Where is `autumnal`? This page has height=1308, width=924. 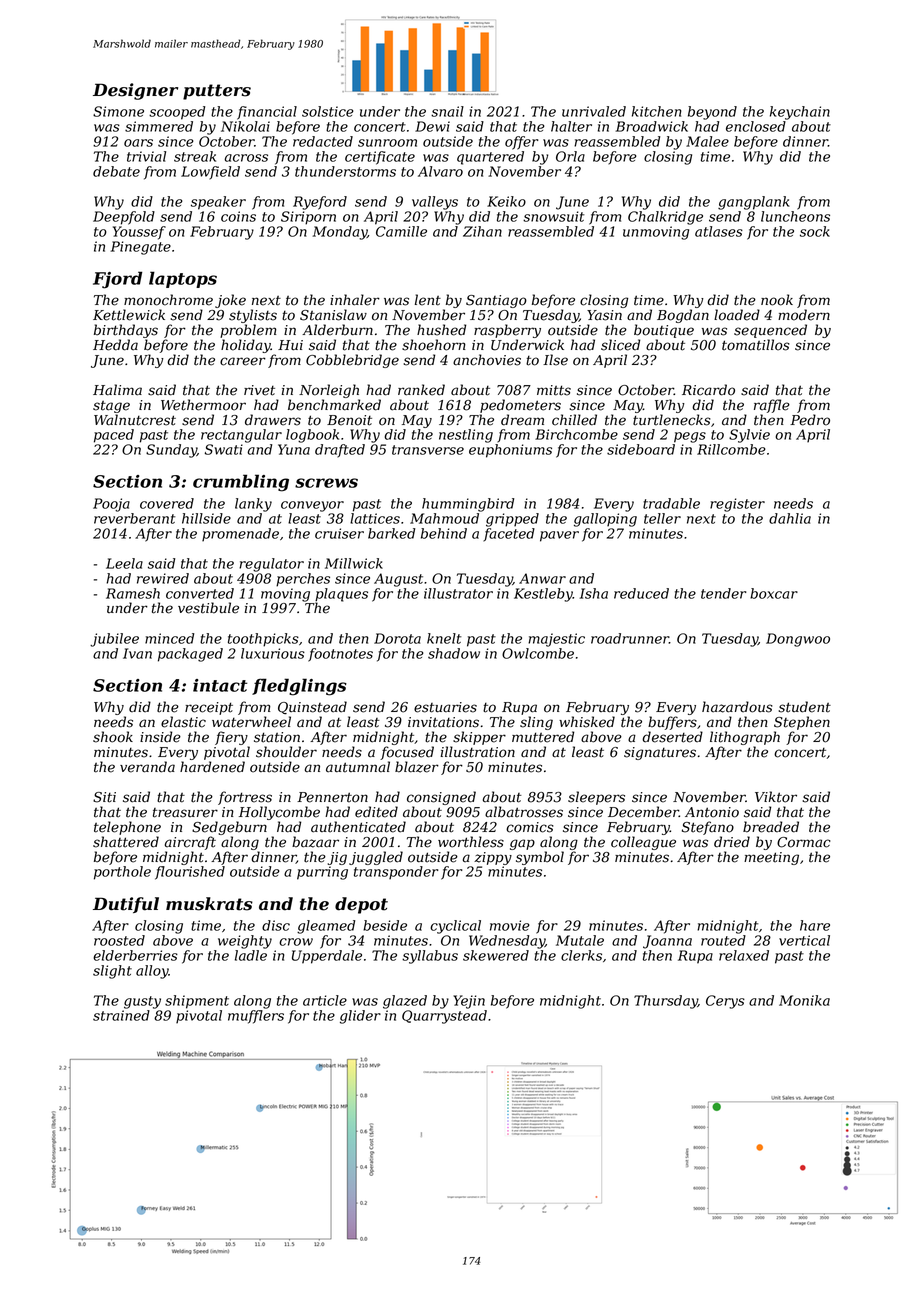 autumnal is located at coordinates (358, 767).
